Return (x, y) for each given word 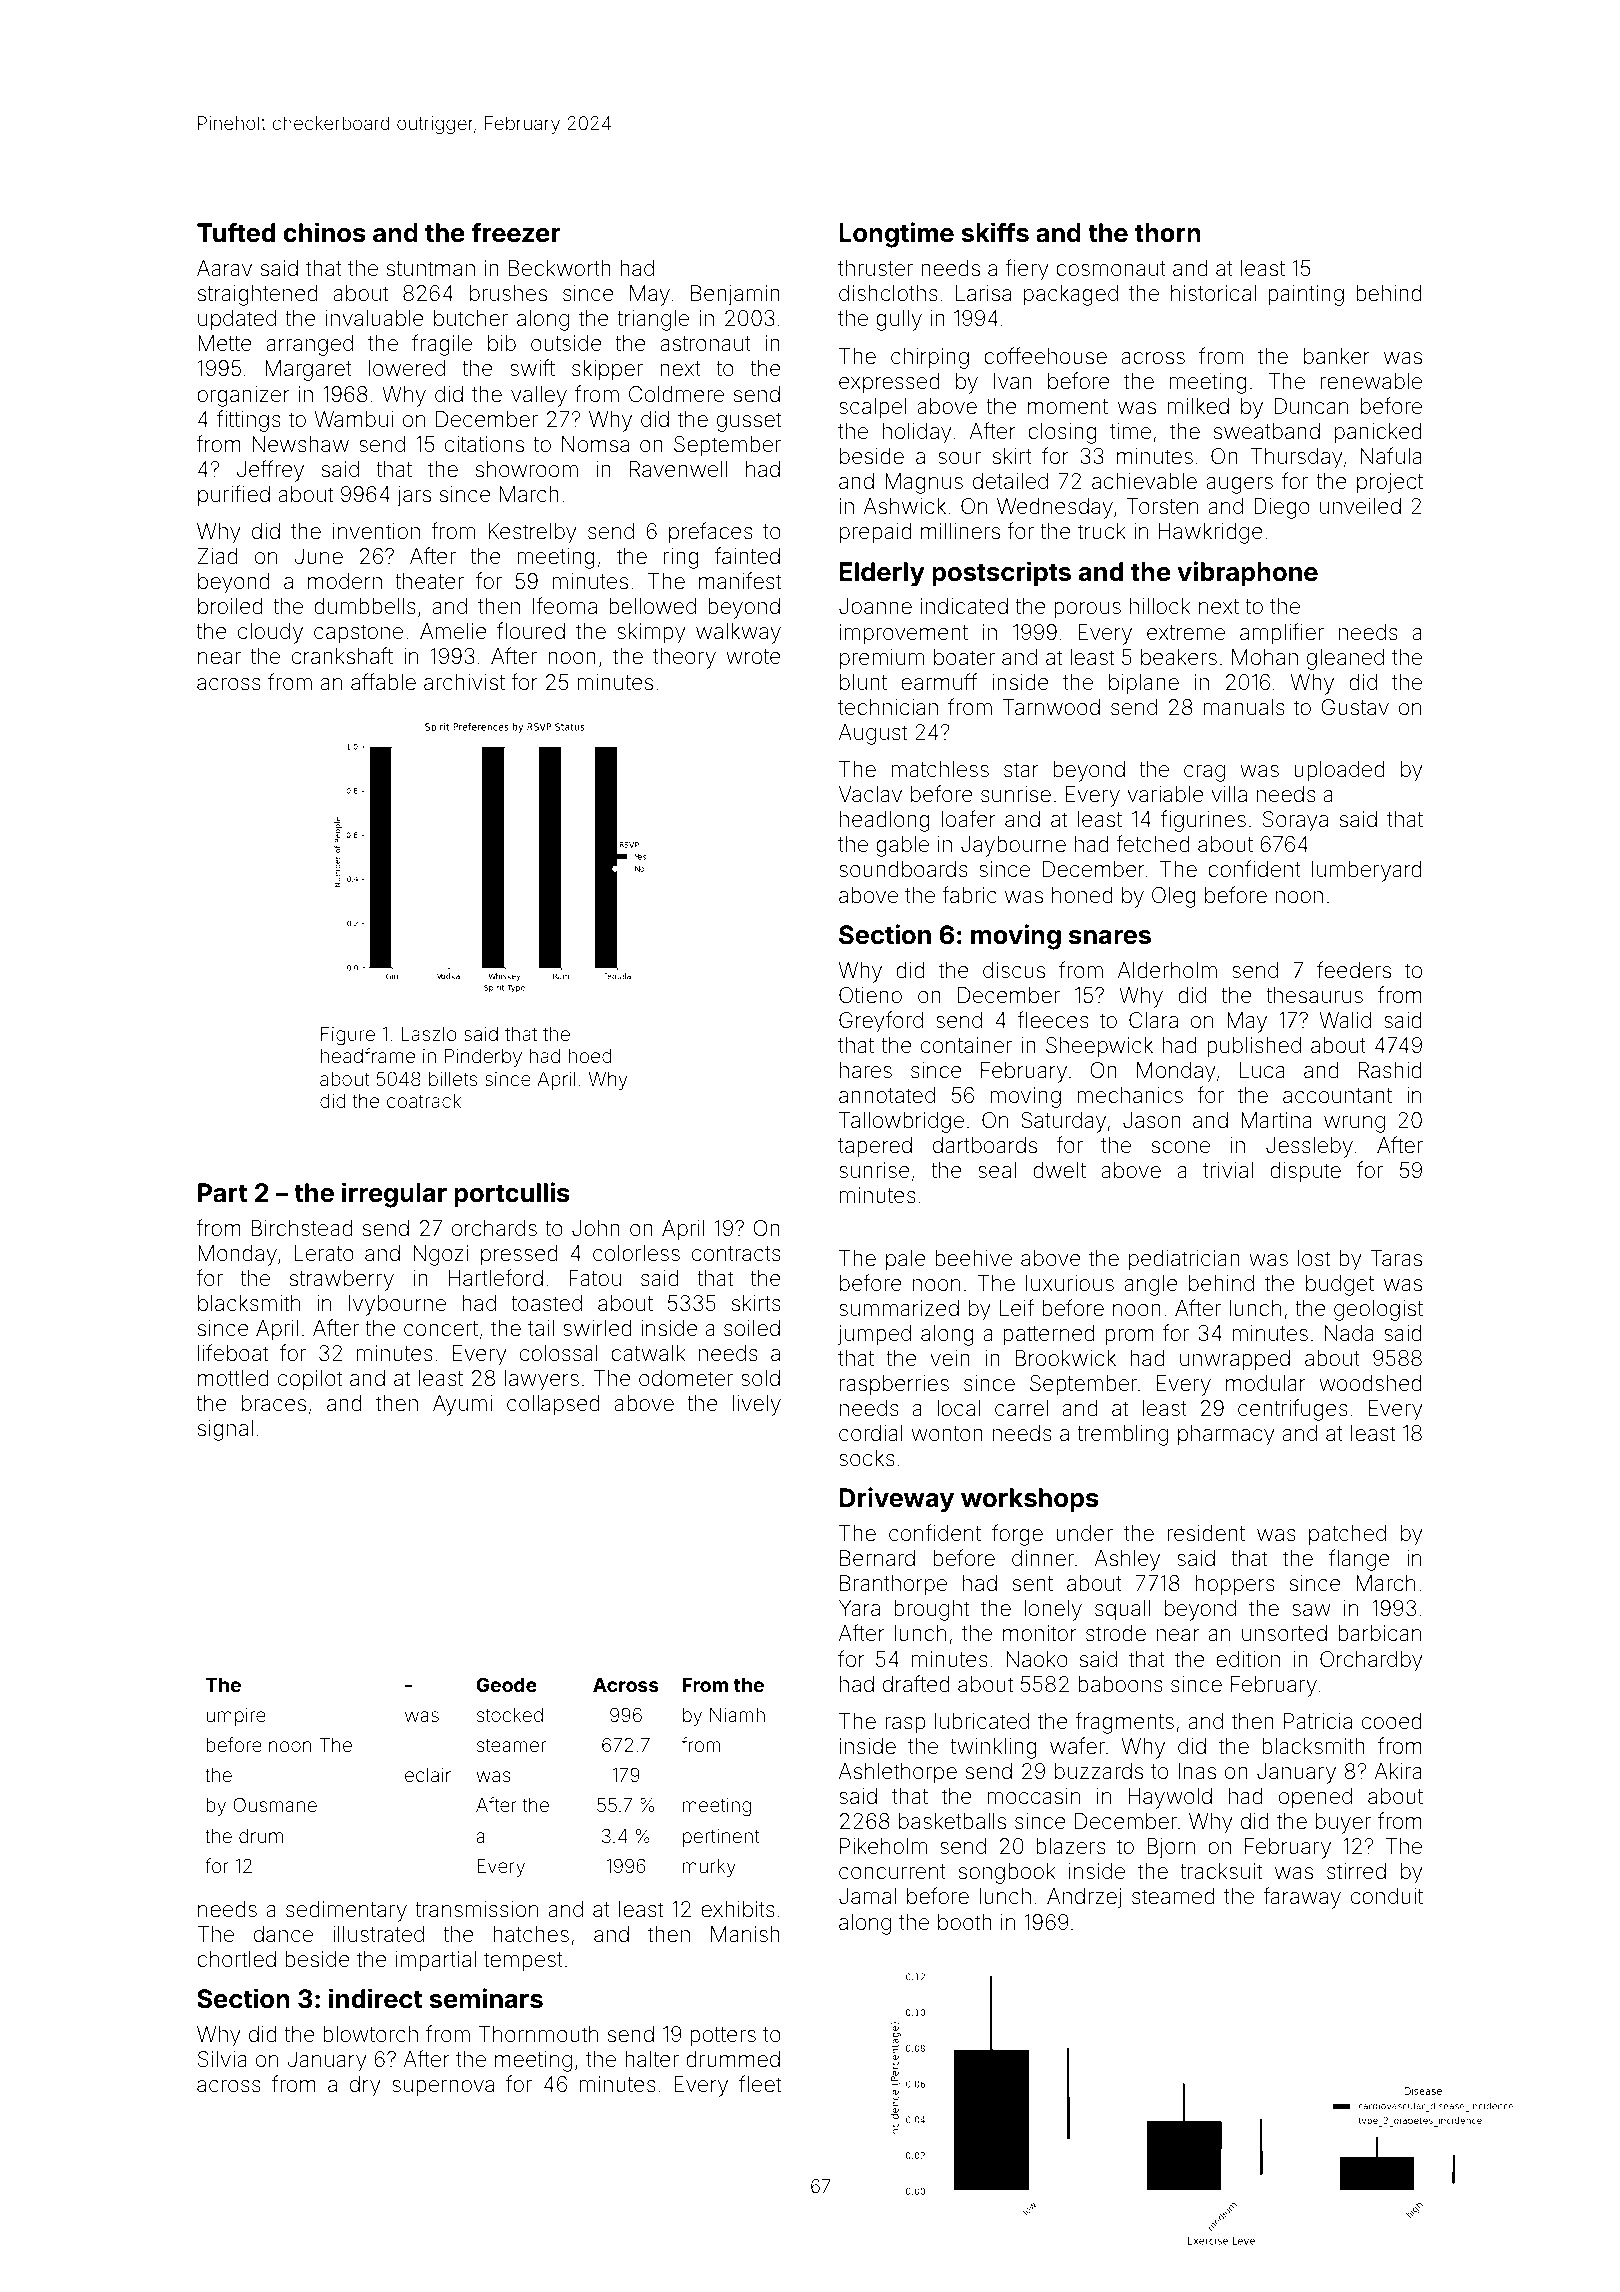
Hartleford (495, 1278)
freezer (516, 232)
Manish (745, 1934)
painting (1306, 295)
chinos (324, 232)
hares (866, 1070)
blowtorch (370, 2034)
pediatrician (1184, 1260)
